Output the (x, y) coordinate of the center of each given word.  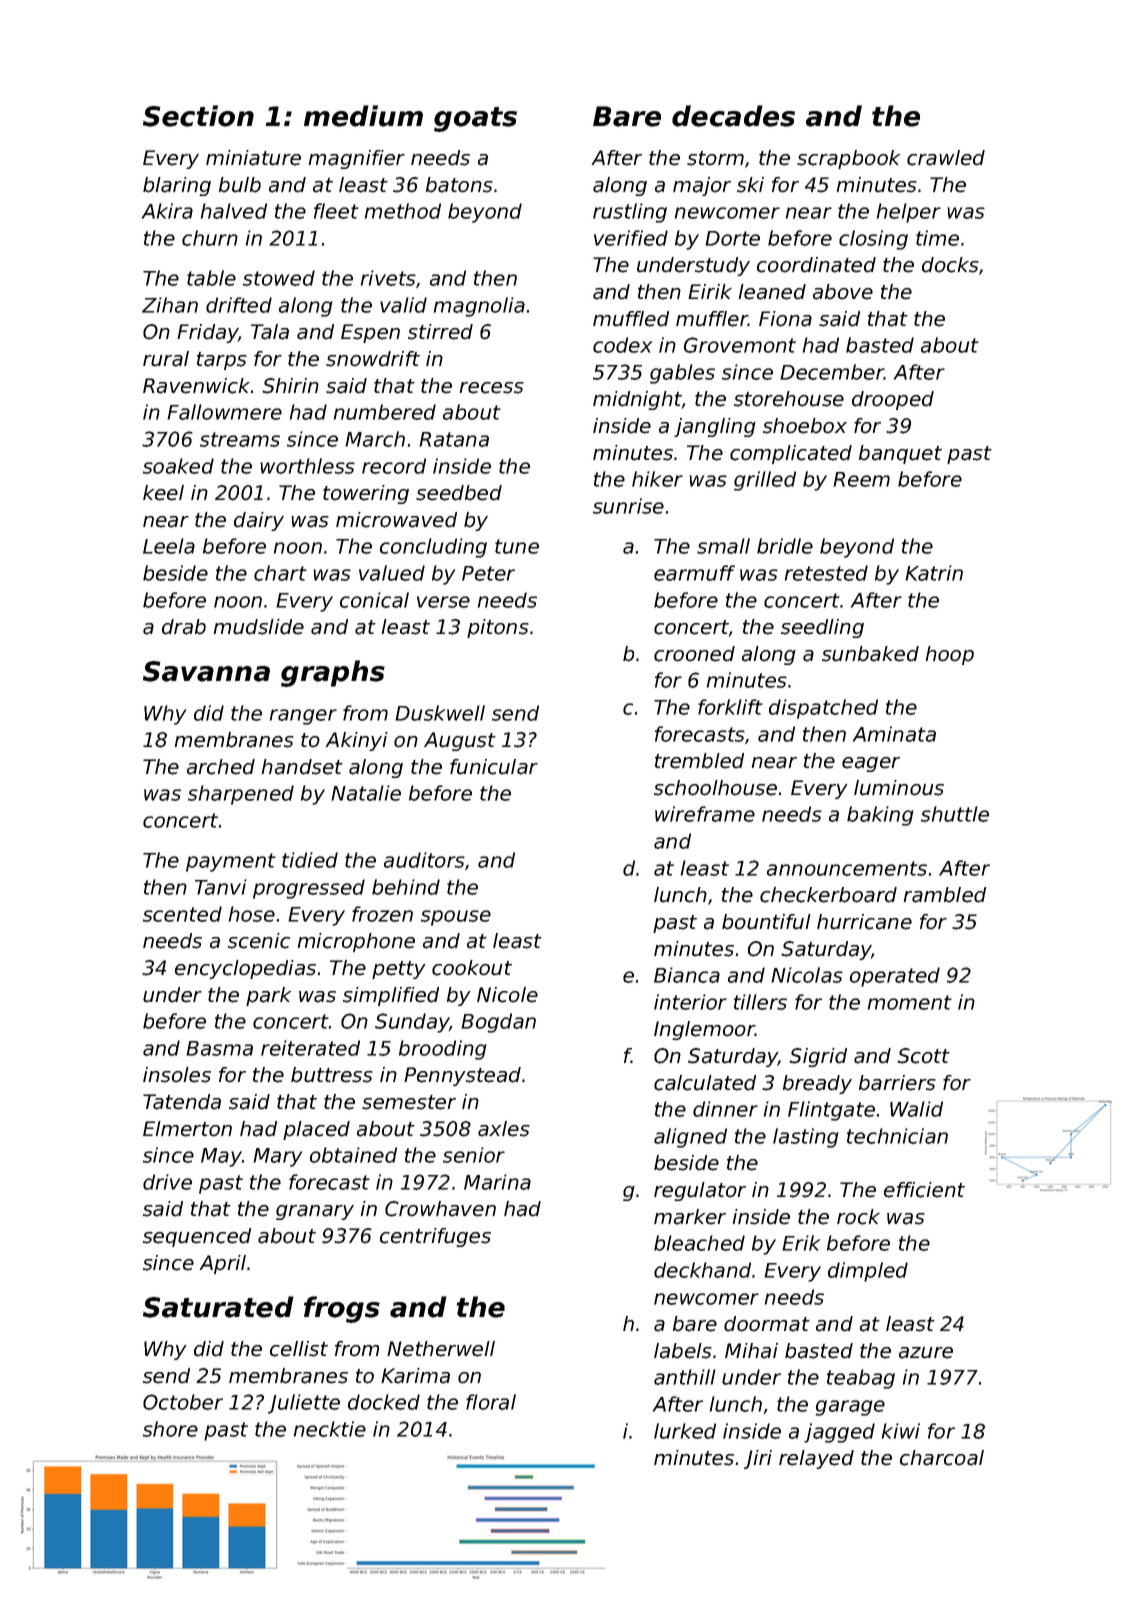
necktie (330, 1429)
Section (198, 116)
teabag (861, 1379)
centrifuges (435, 1237)
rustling (630, 213)
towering (366, 494)
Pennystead (462, 1076)
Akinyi (357, 741)
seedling (822, 628)
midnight (637, 400)
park (268, 996)
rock (858, 1217)
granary (315, 1212)
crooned (694, 654)
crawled (946, 158)
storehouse (789, 399)
